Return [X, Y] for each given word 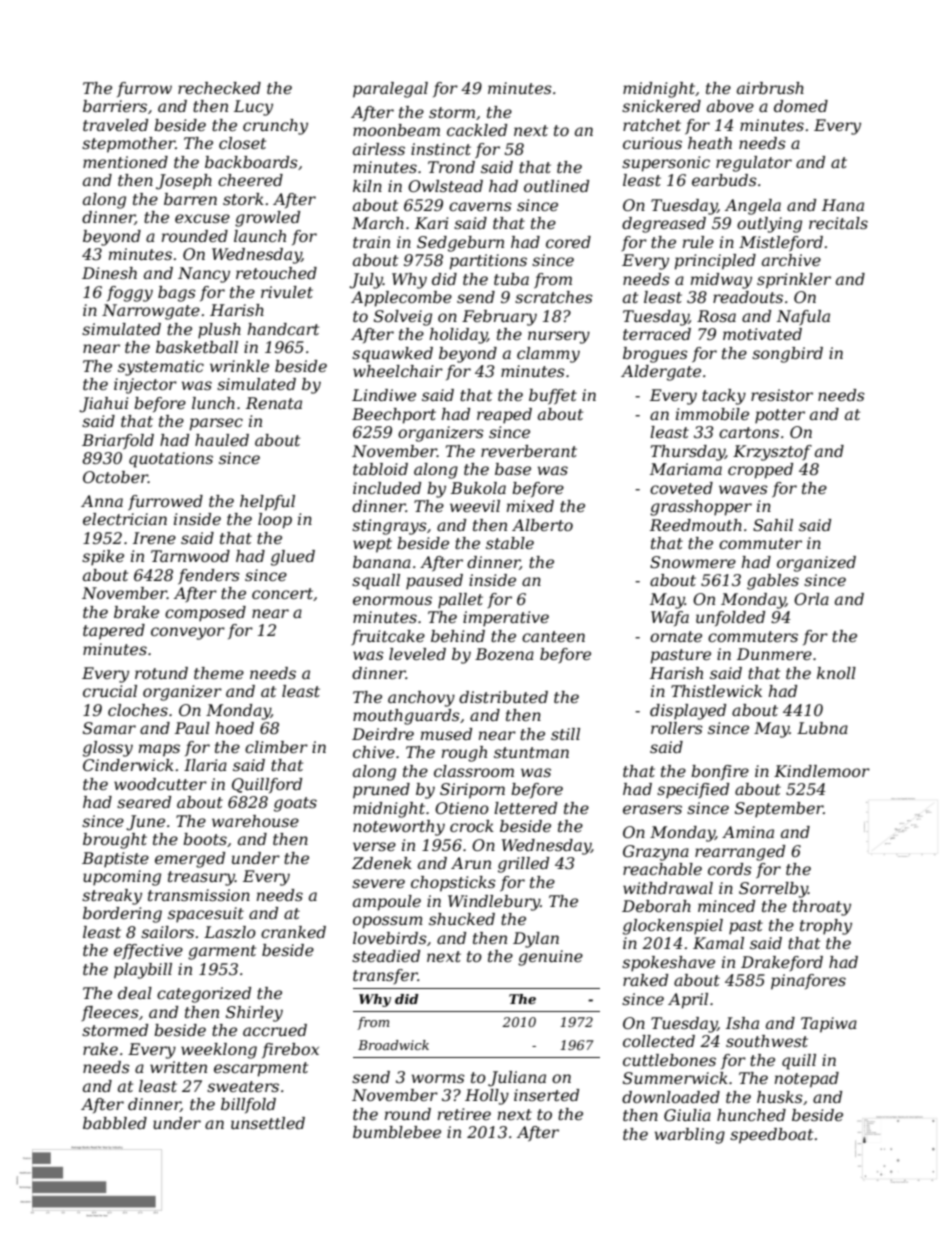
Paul [192, 728]
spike [103, 558]
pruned [381, 791]
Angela [753, 207]
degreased [664, 225]
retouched [276, 273]
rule [698, 242]
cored [568, 242]
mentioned [125, 162]
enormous [392, 600]
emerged [190, 860]
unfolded [730, 618]
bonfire [720, 772]
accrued [275, 1030]
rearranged [740, 853]
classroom [474, 771]
